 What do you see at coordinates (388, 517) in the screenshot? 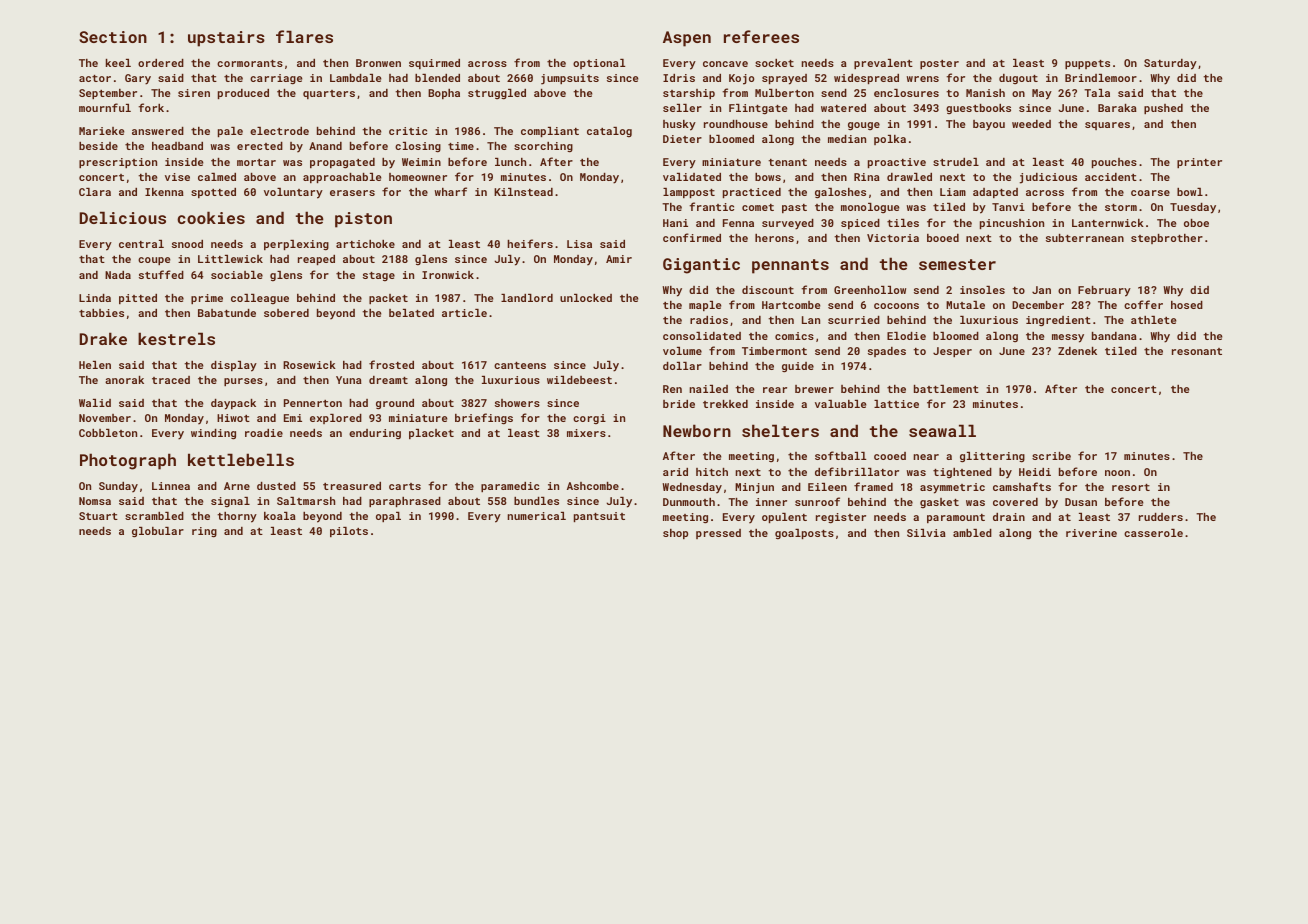
I see `opal` at bounding box center [388, 517].
